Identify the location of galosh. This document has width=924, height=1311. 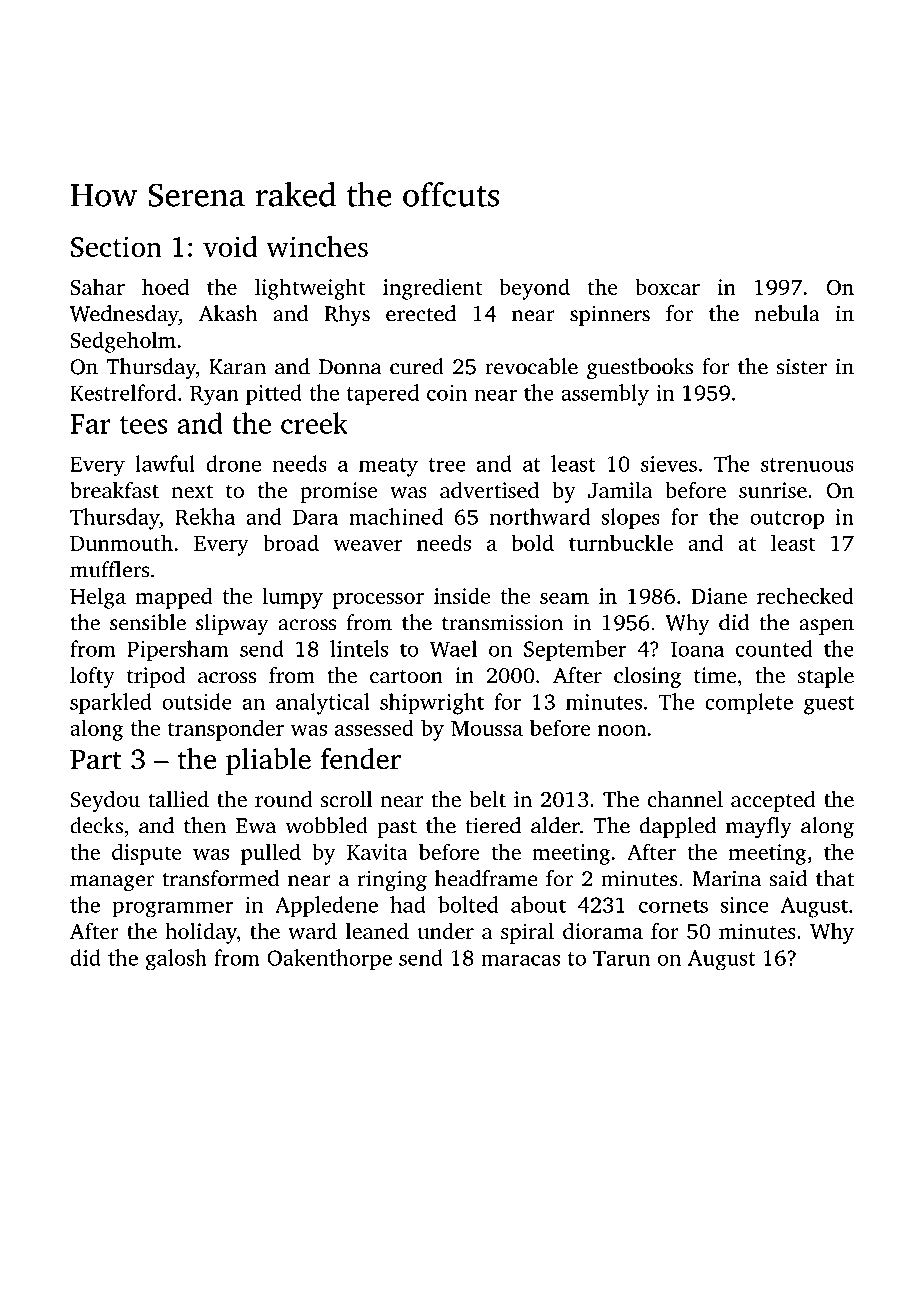
(176, 960).
